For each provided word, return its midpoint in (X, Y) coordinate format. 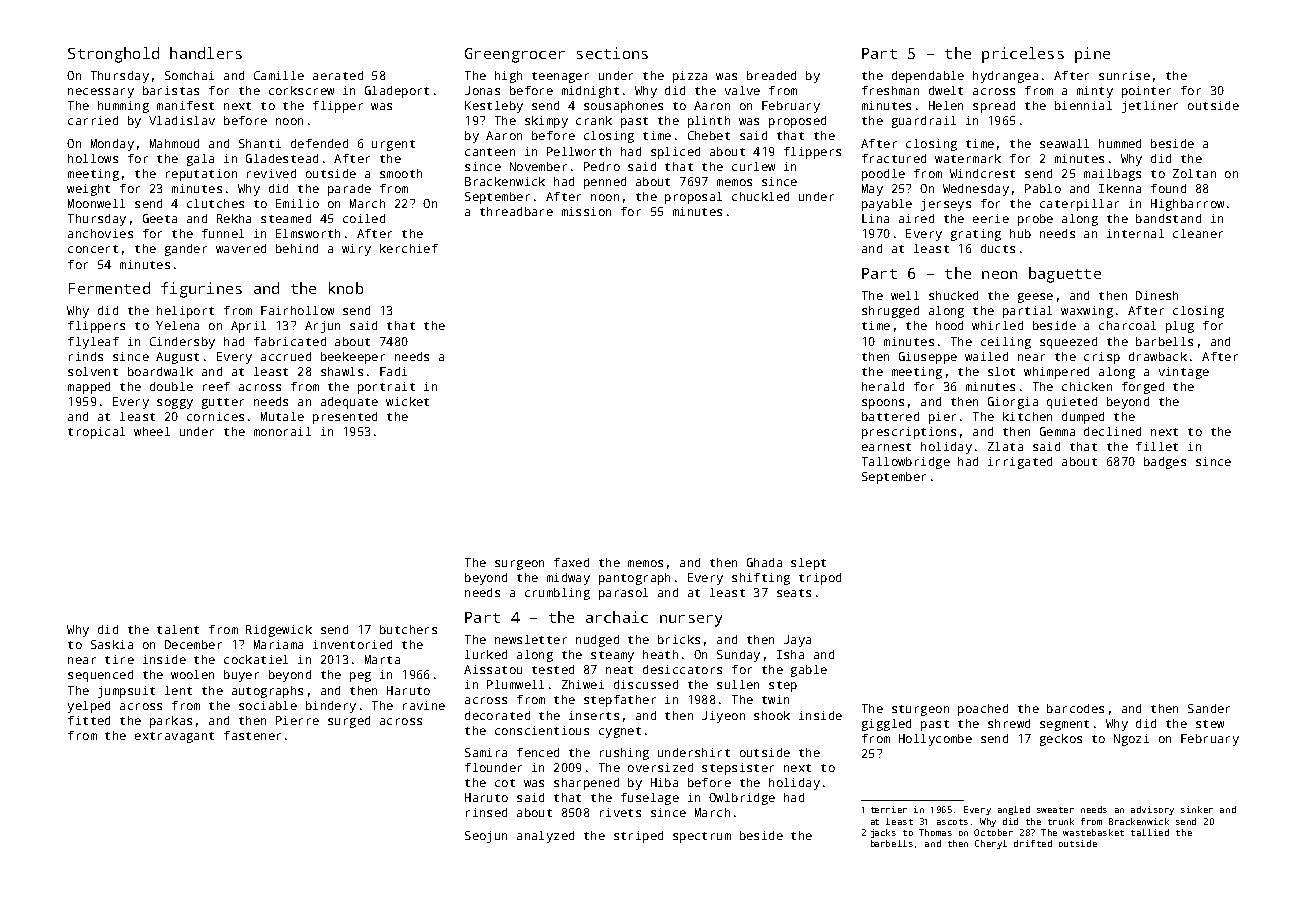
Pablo (1043, 188)
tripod (820, 579)
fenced (538, 752)
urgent (393, 145)
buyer (241, 676)
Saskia (112, 644)
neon (999, 275)
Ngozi (1131, 740)
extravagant (174, 737)
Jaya (797, 641)
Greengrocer (515, 55)
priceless (1023, 55)
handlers (206, 53)
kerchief (409, 248)
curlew (753, 166)
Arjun (322, 327)
